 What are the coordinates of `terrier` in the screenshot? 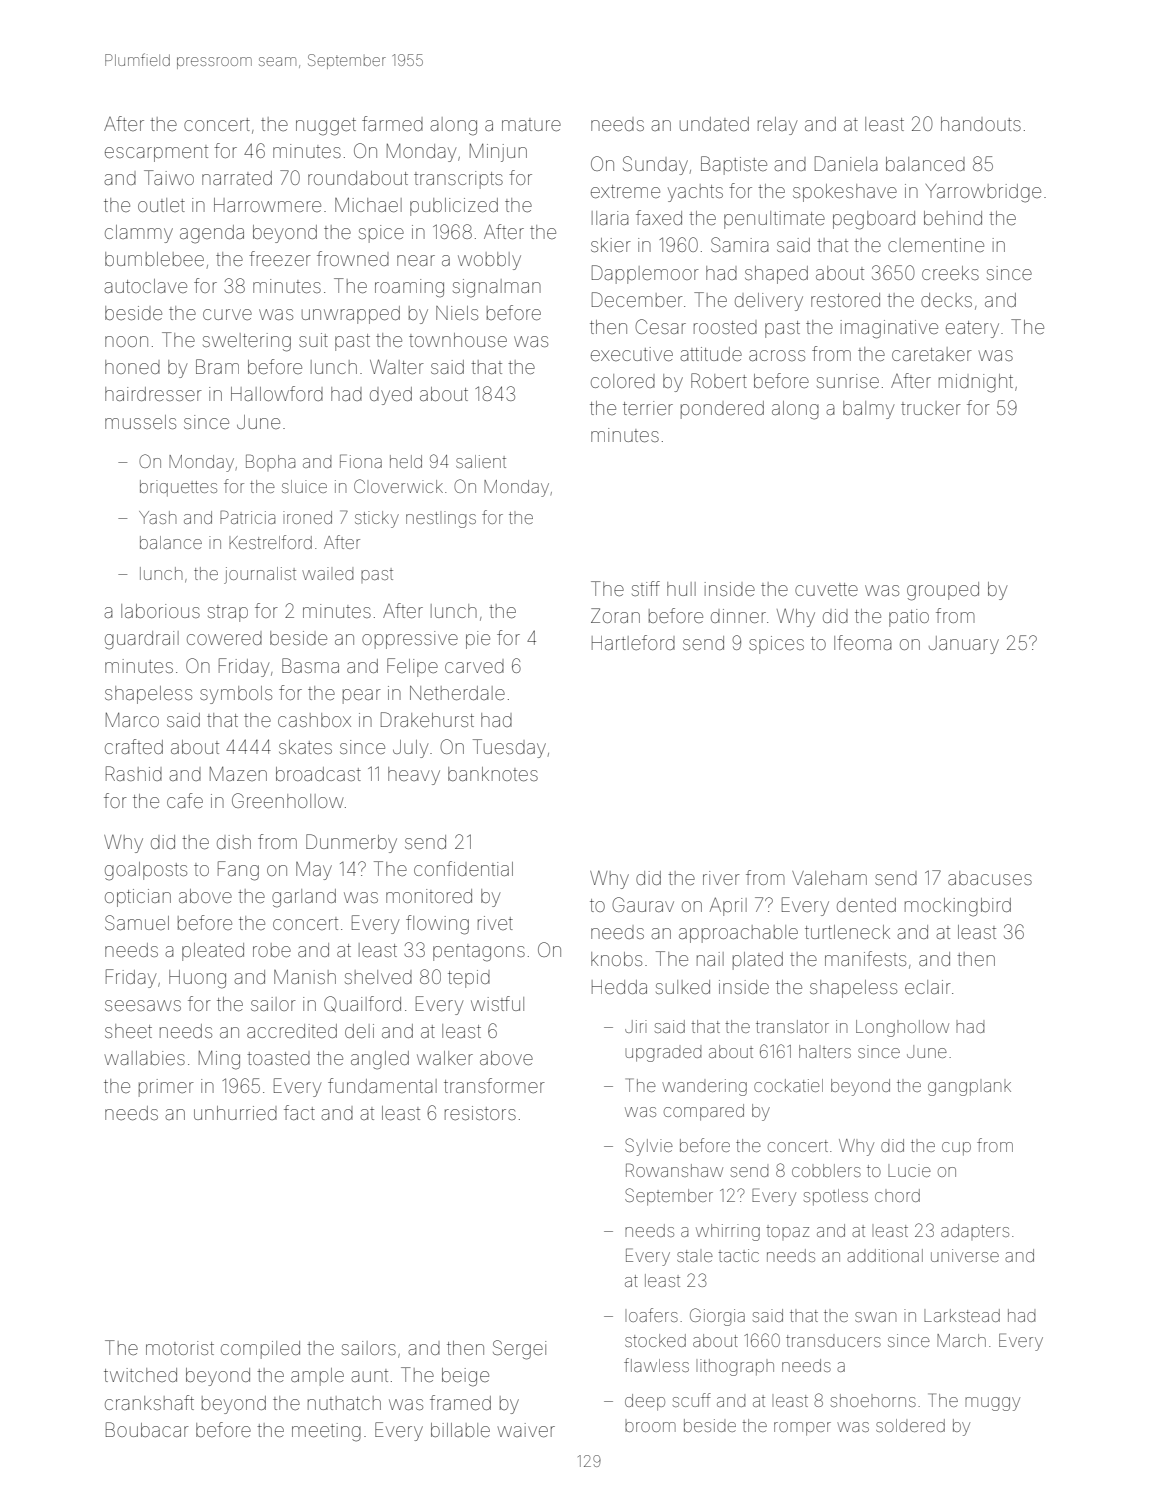 It's located at (648, 408).
